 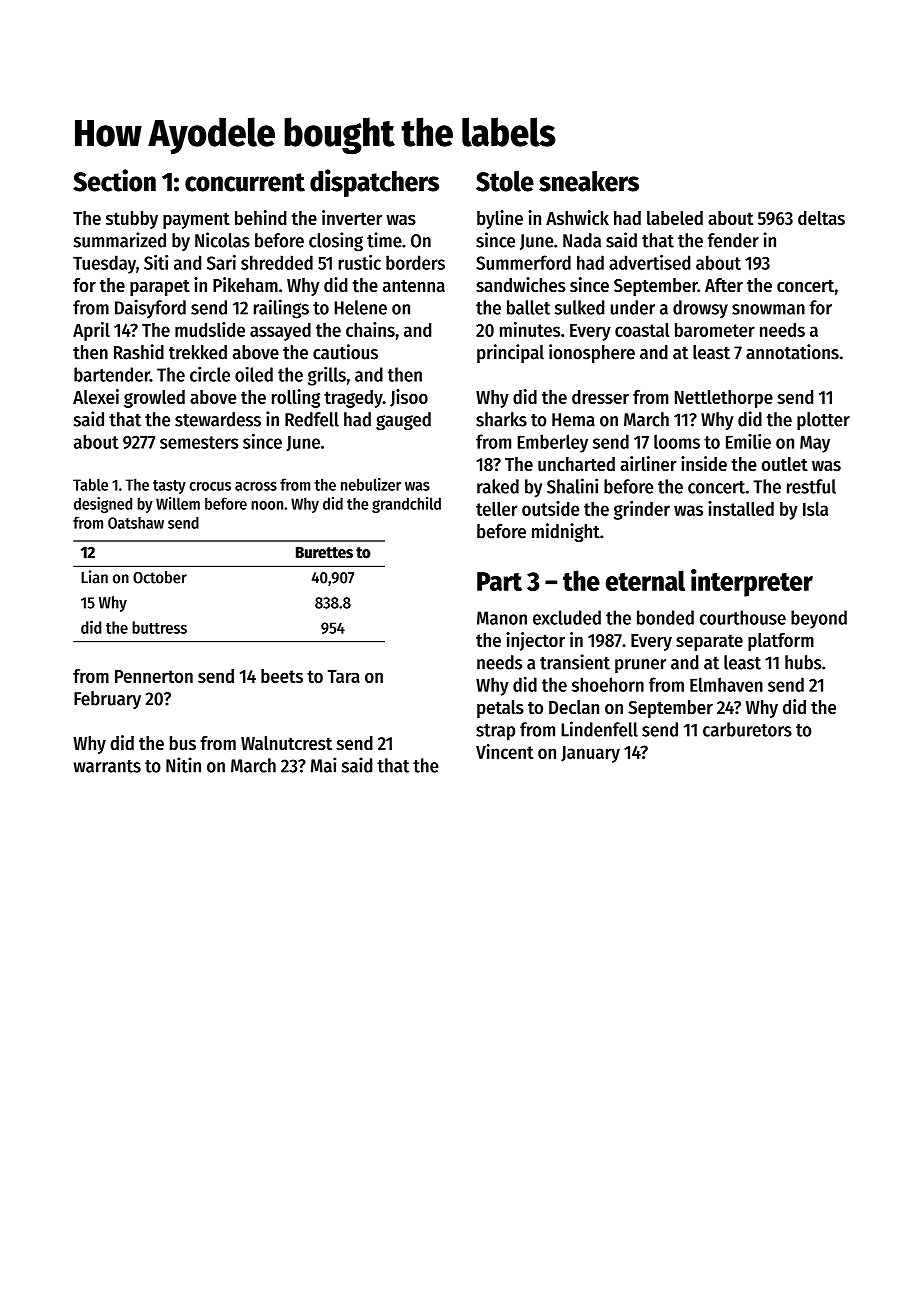 What do you see at coordinates (120, 240) in the screenshot?
I see `summarized` at bounding box center [120, 240].
